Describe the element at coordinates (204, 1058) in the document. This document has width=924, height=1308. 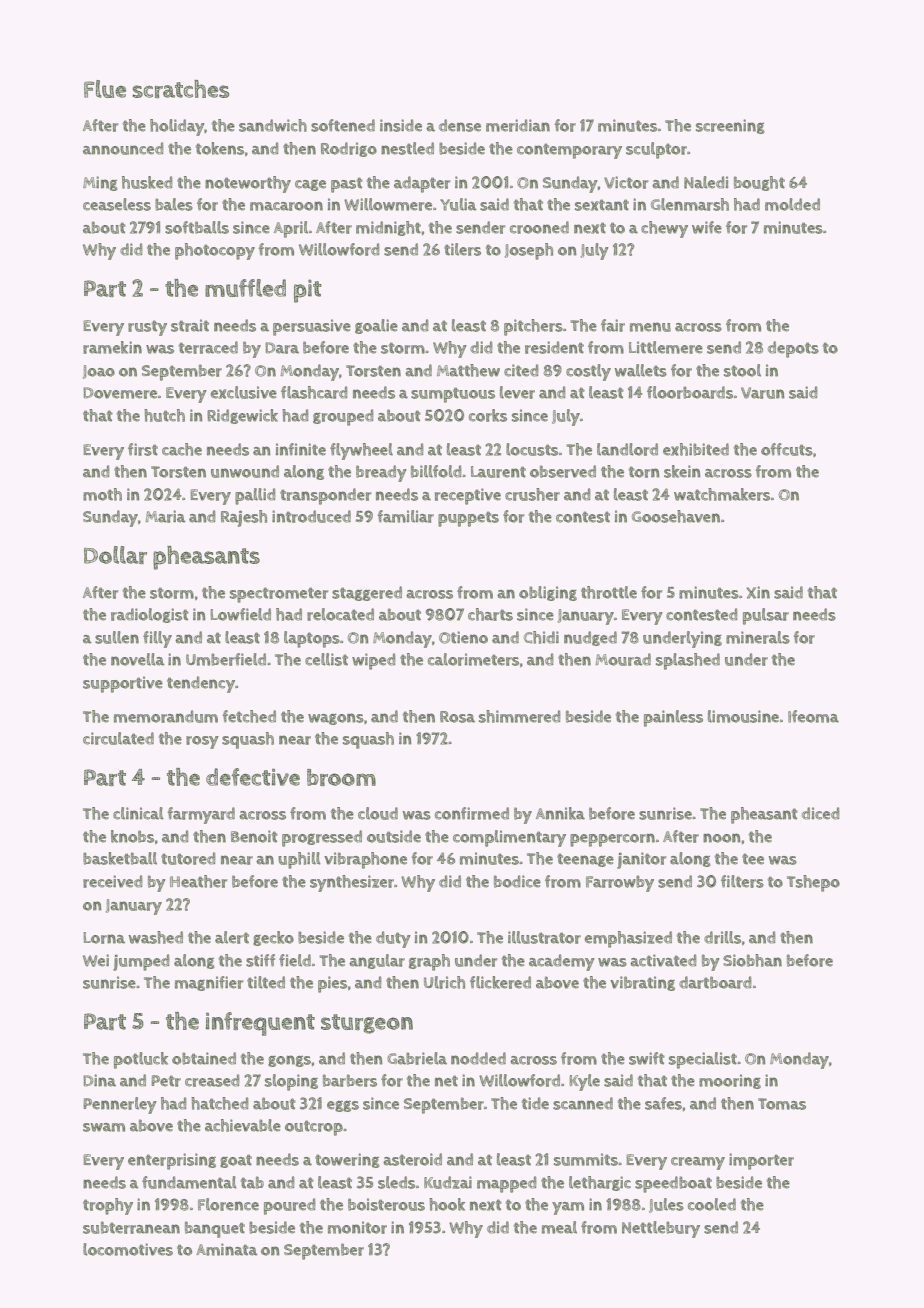
I see `obtained` at that location.
